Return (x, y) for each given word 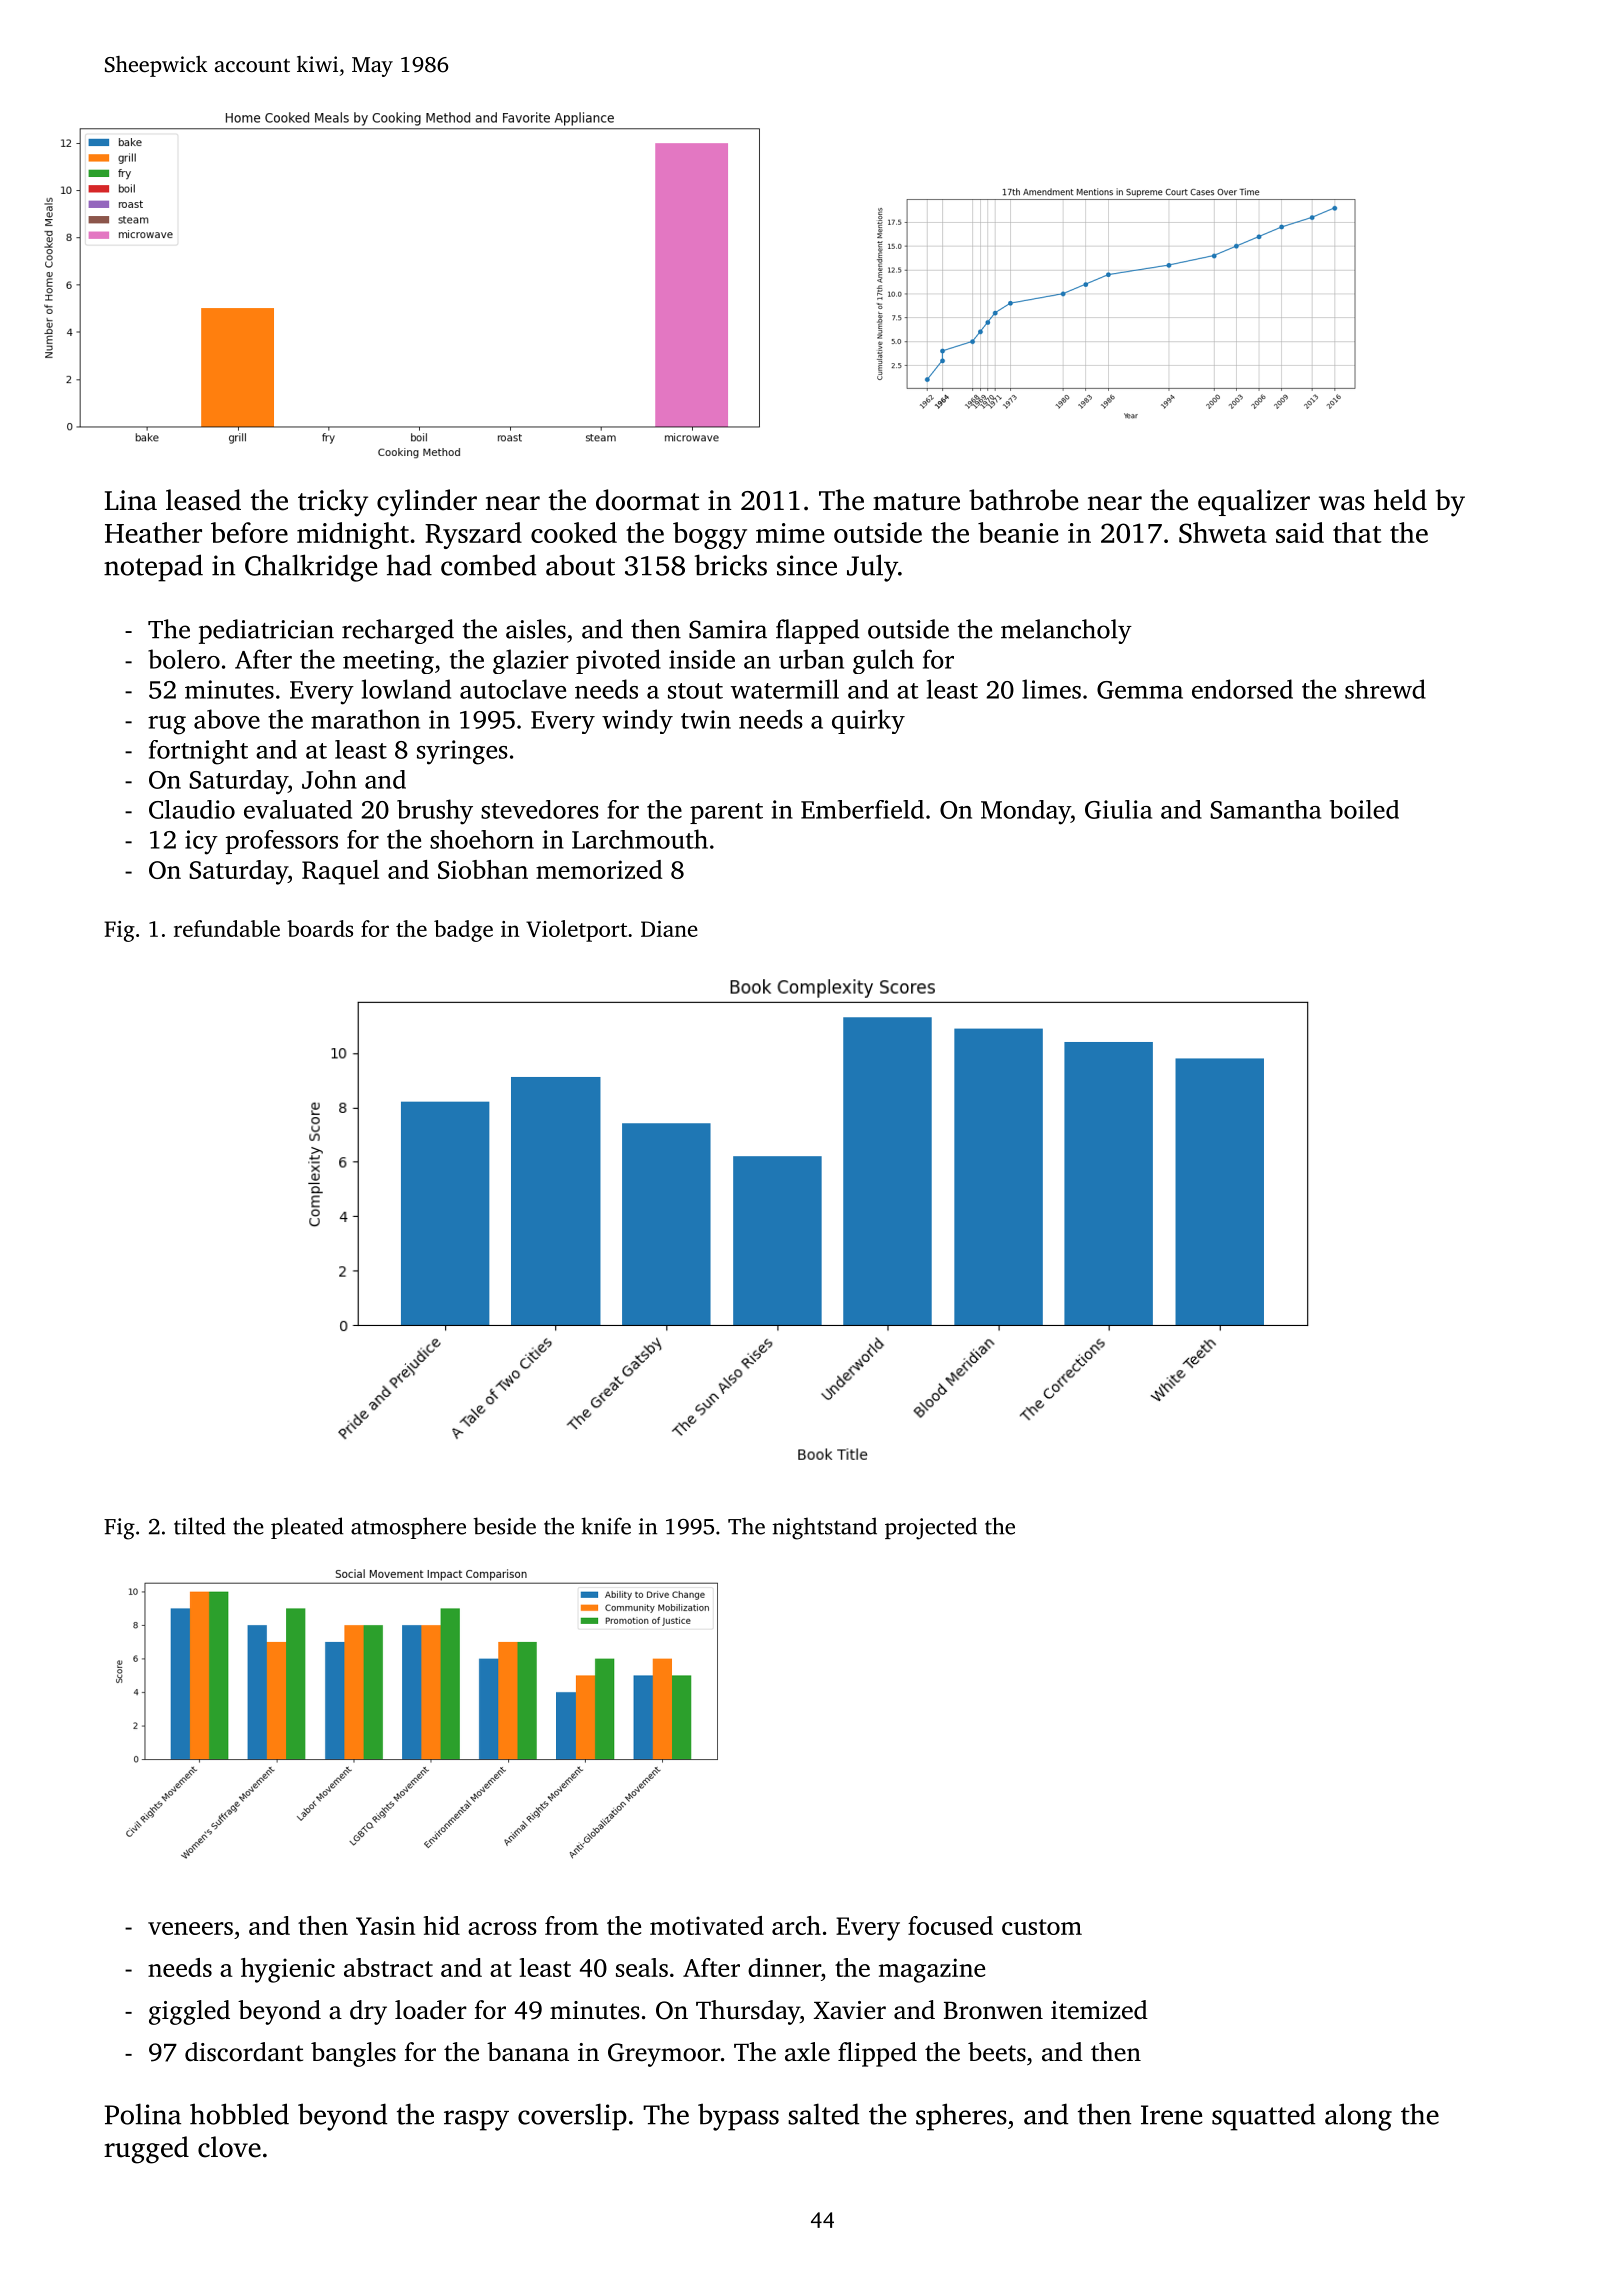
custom (1042, 1927)
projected (931, 1528)
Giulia (1118, 809)
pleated (307, 1528)
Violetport (576, 931)
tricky (333, 503)
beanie (1018, 532)
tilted (200, 1526)
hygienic (288, 1970)
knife (606, 1526)
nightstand (825, 1528)
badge (463, 931)
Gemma (1140, 690)
